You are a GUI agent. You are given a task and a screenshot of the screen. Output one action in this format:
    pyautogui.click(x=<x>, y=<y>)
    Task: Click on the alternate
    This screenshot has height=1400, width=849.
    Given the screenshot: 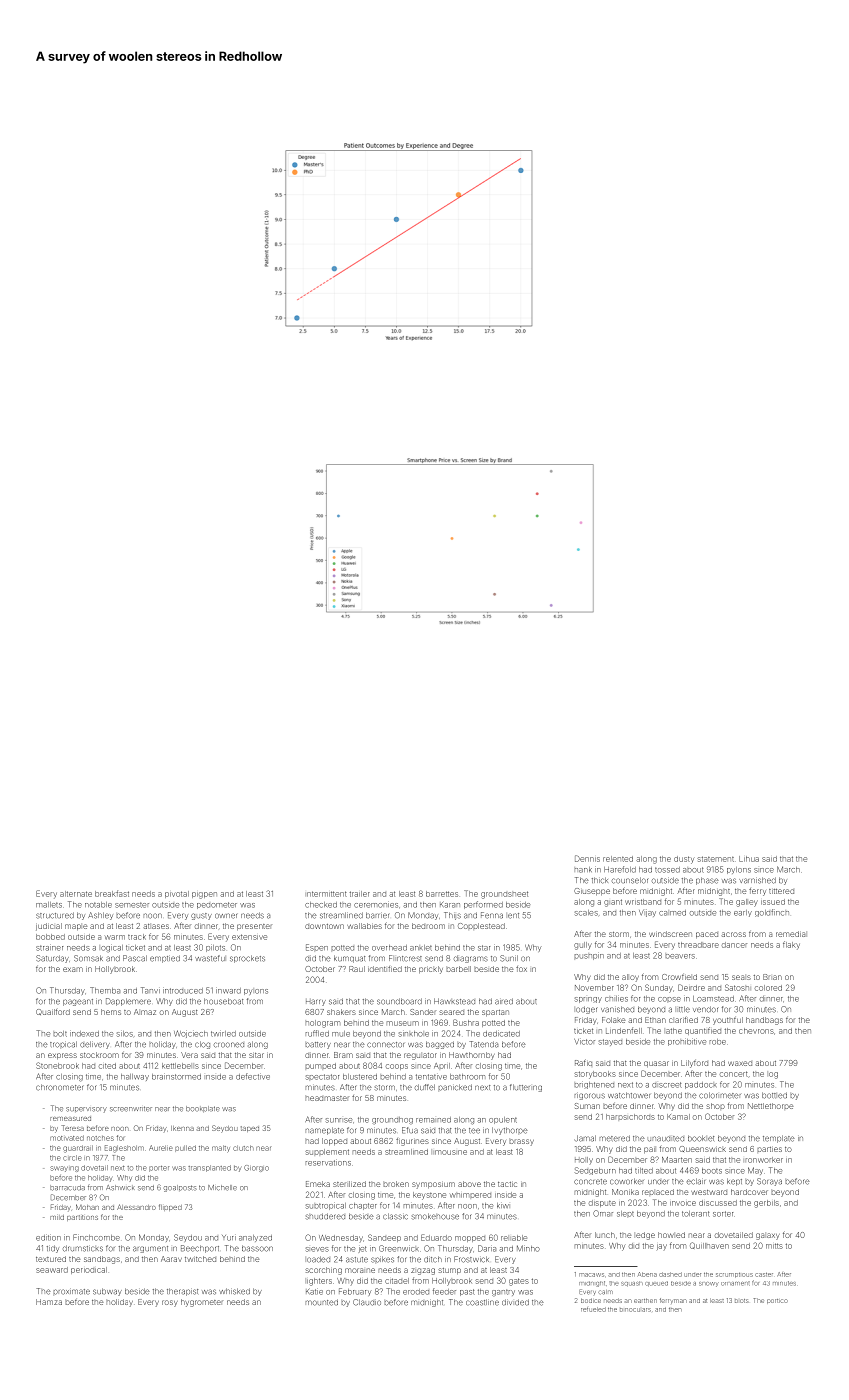 What is the action you would take?
    pyautogui.click(x=76, y=894)
